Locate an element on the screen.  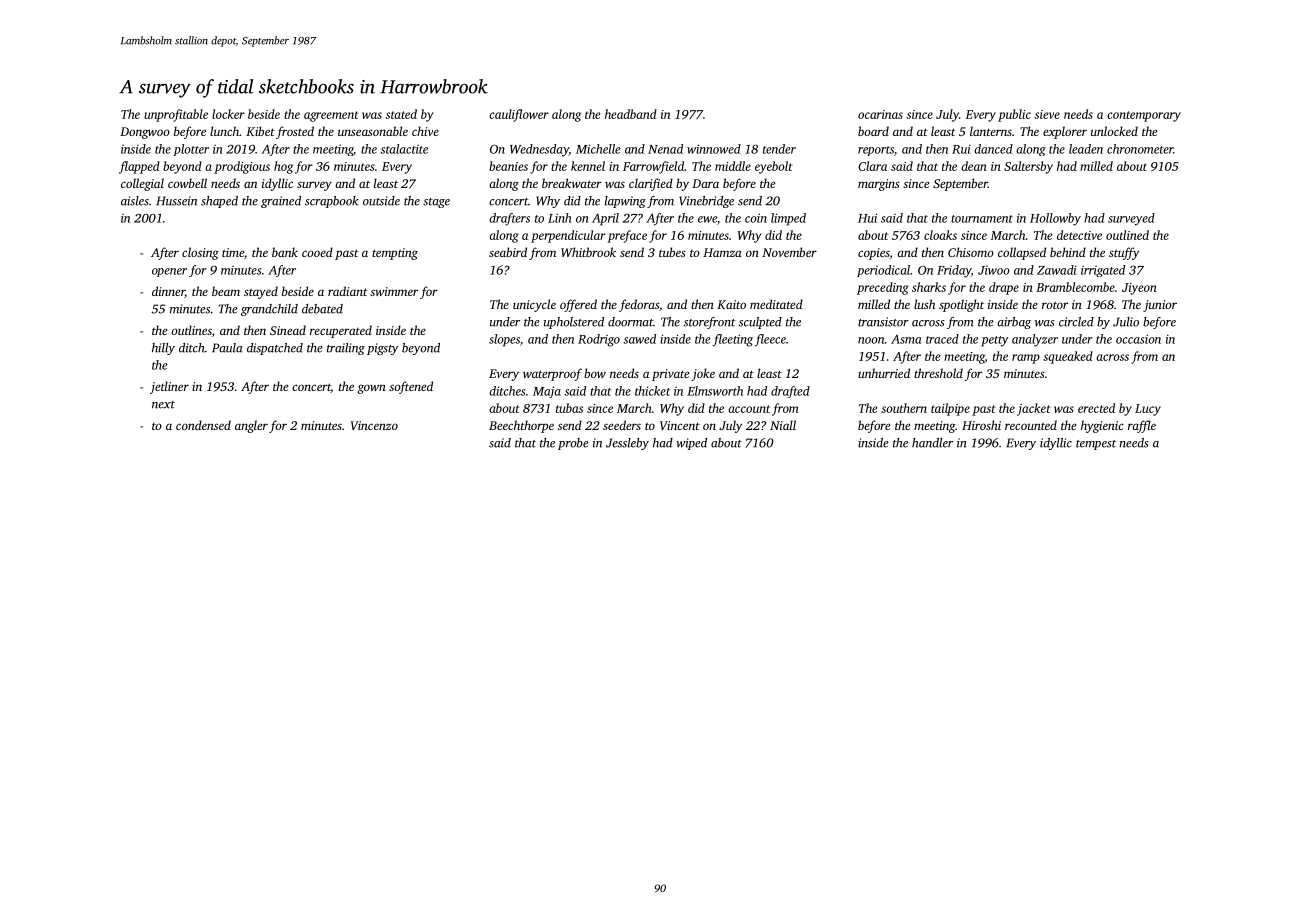
squeaked is located at coordinates (1068, 357).
